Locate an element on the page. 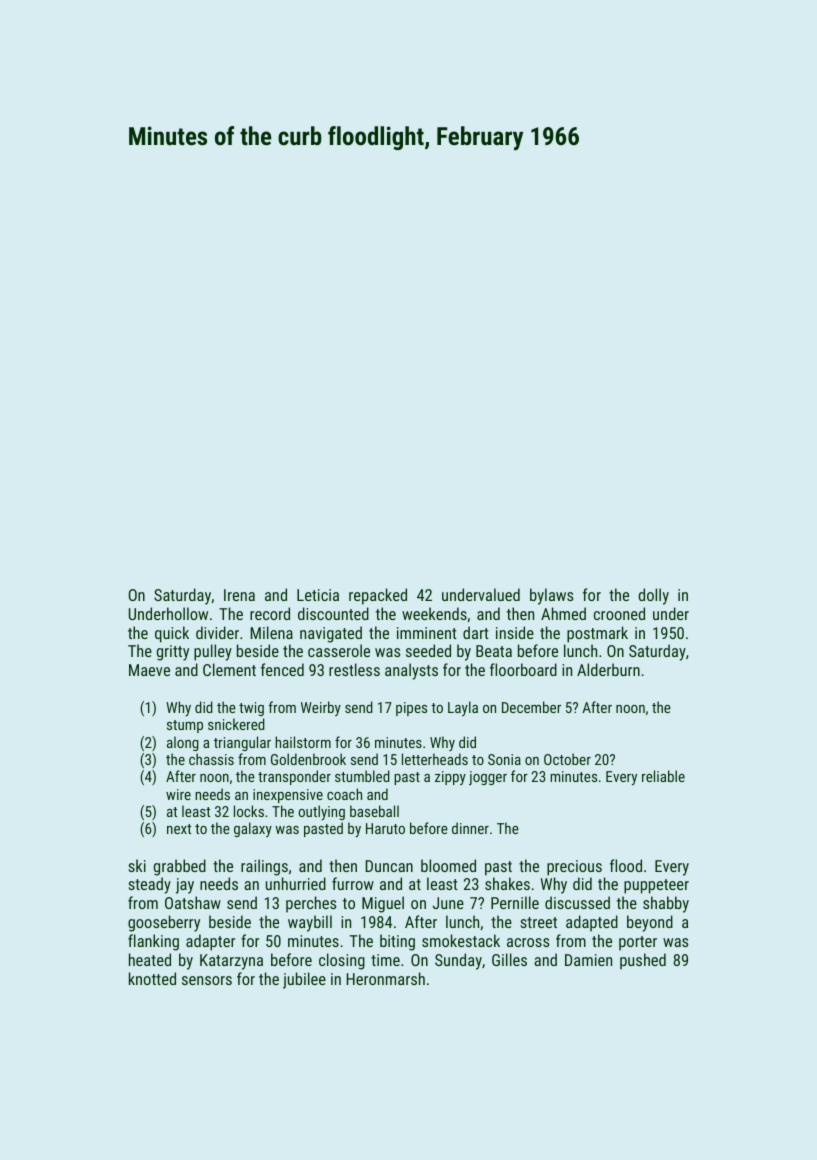  discussed is located at coordinates (577, 902).
